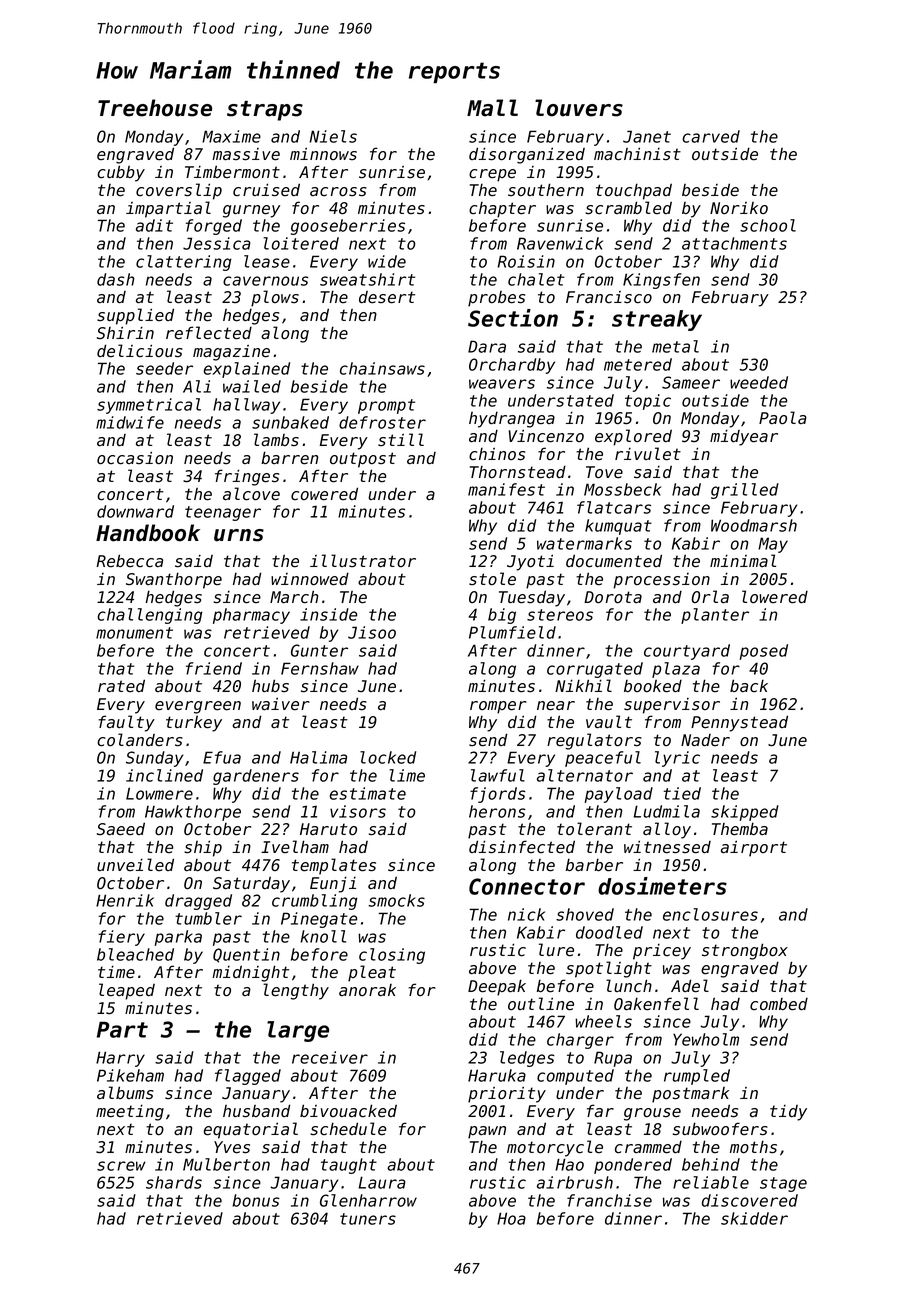 This screenshot has height=1316, width=908. I want to click on pawn, so click(487, 1132).
